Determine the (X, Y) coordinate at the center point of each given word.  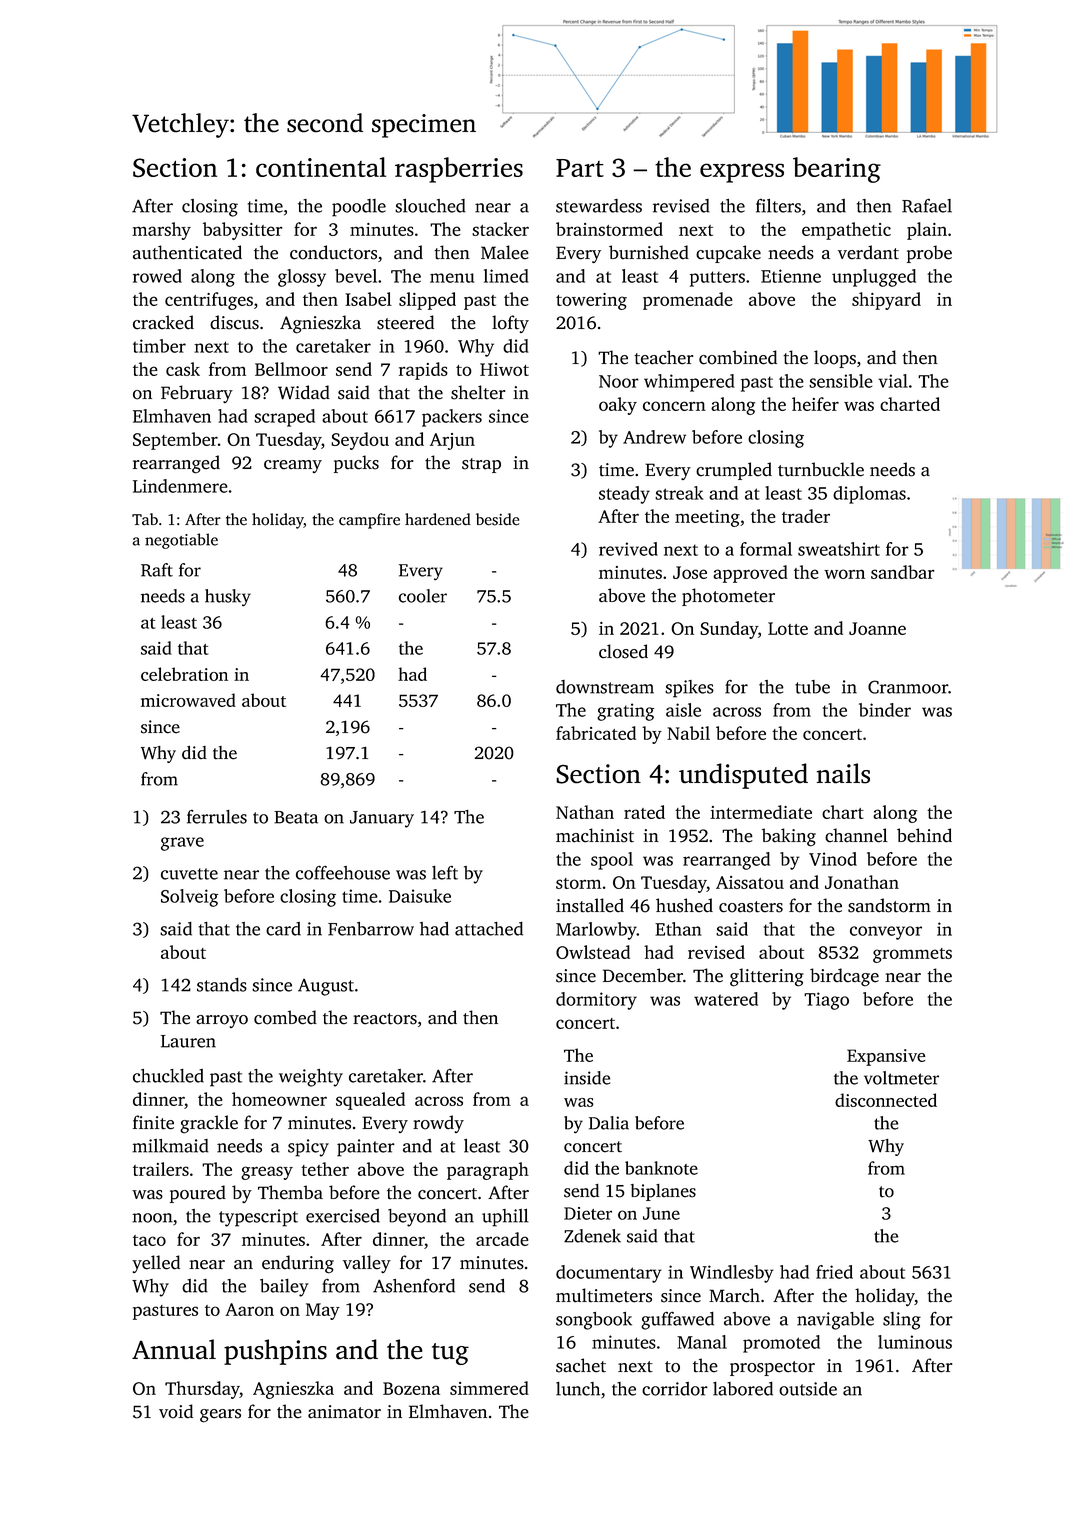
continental (321, 167)
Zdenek (592, 1236)
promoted (781, 1344)
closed (623, 651)
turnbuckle (821, 469)
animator (344, 1412)
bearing (837, 170)
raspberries (459, 170)
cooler (423, 596)
